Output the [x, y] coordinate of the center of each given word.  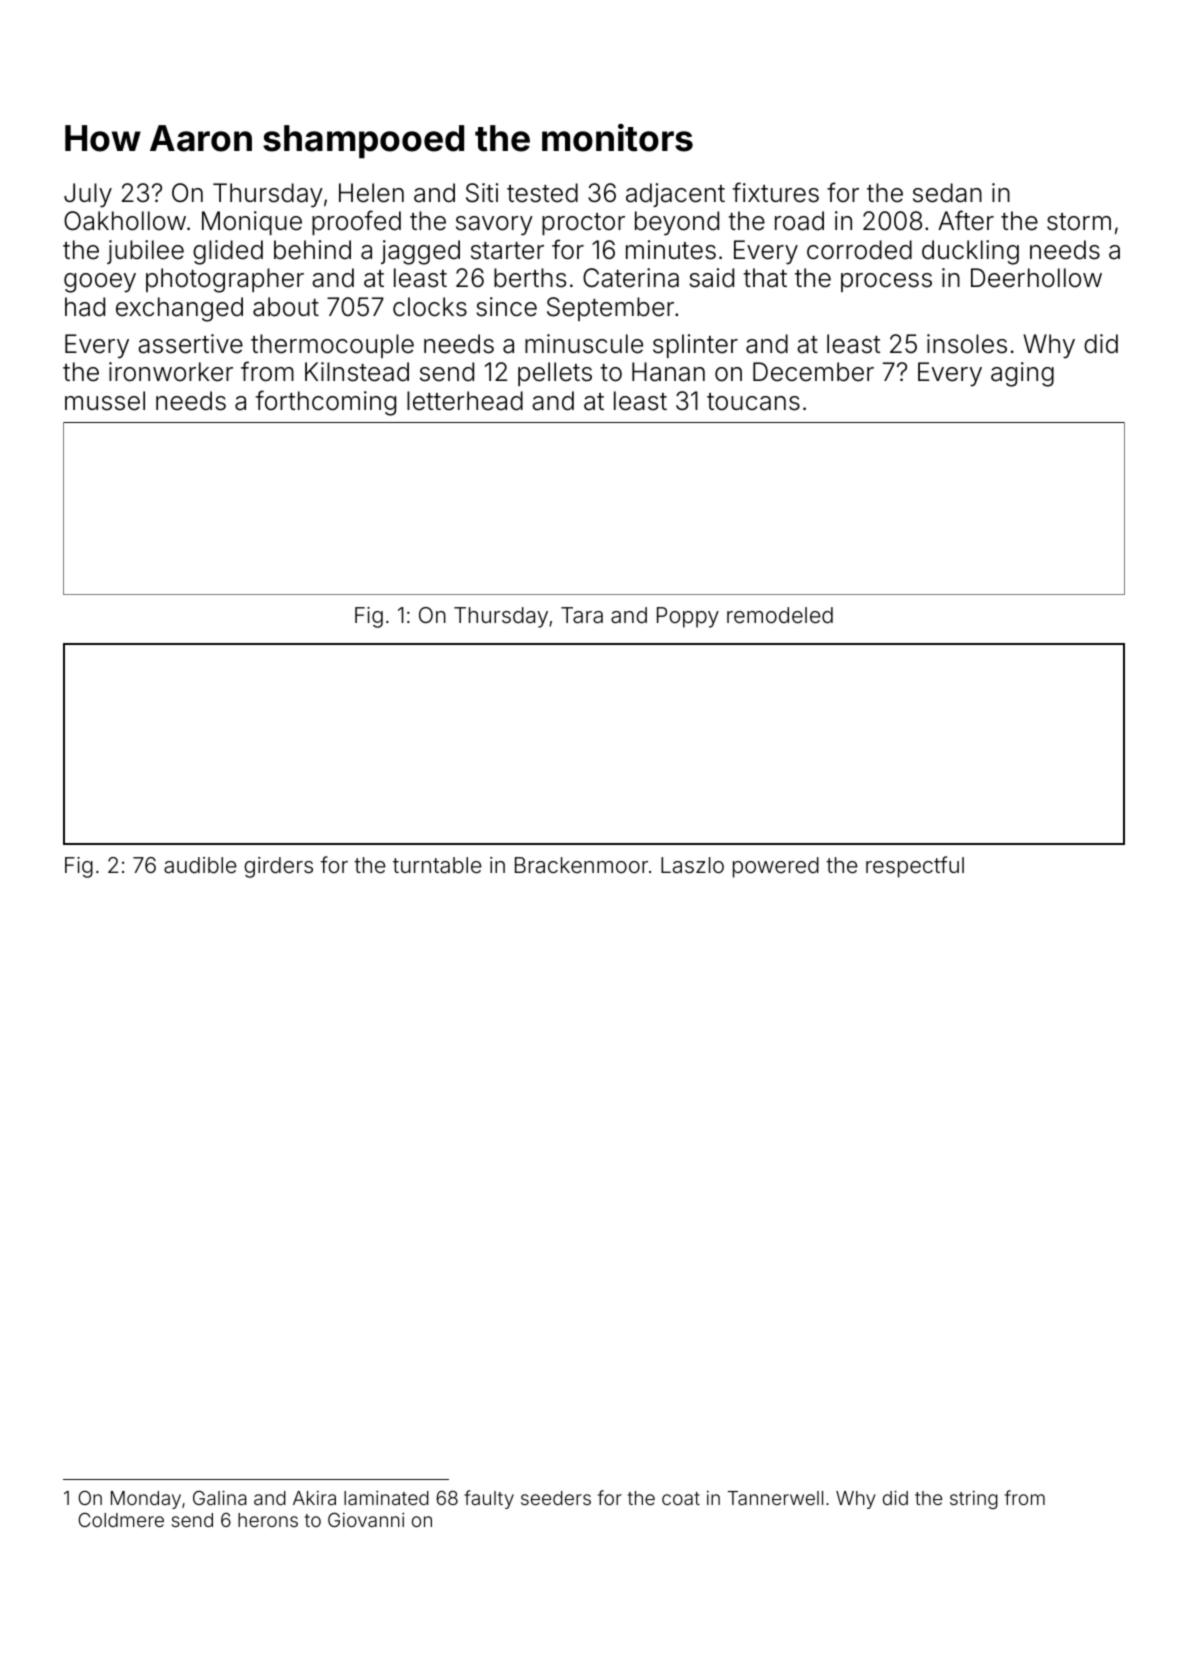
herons [268, 1520]
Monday [146, 1500]
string [974, 1500]
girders [278, 867]
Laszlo [692, 865]
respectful [915, 867]
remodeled [780, 615]
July [88, 195]
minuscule [584, 344]
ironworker [171, 372]
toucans [753, 402]
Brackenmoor [581, 865]
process [886, 282]
